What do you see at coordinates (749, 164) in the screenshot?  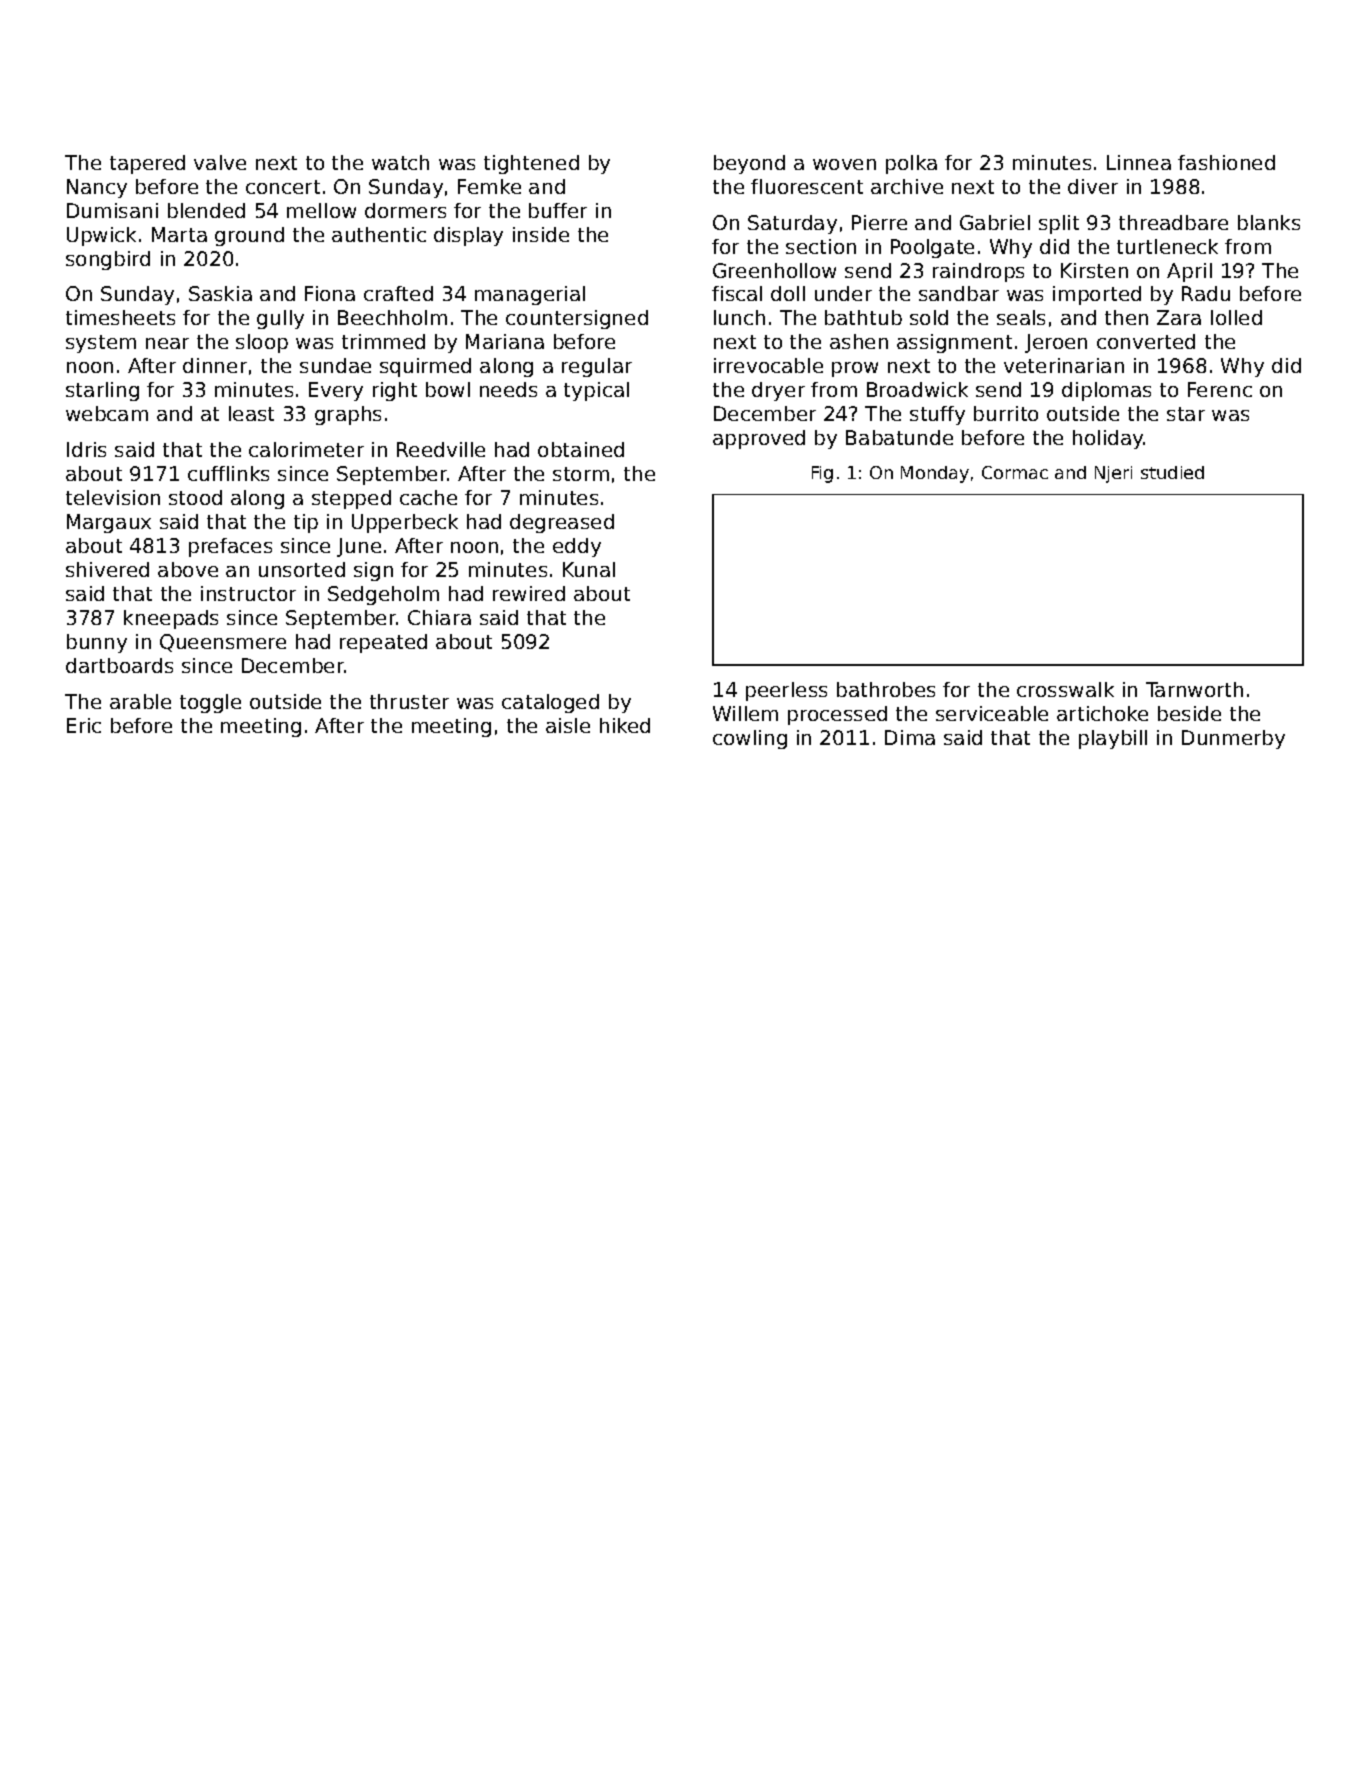 I see `beyond` at bounding box center [749, 164].
